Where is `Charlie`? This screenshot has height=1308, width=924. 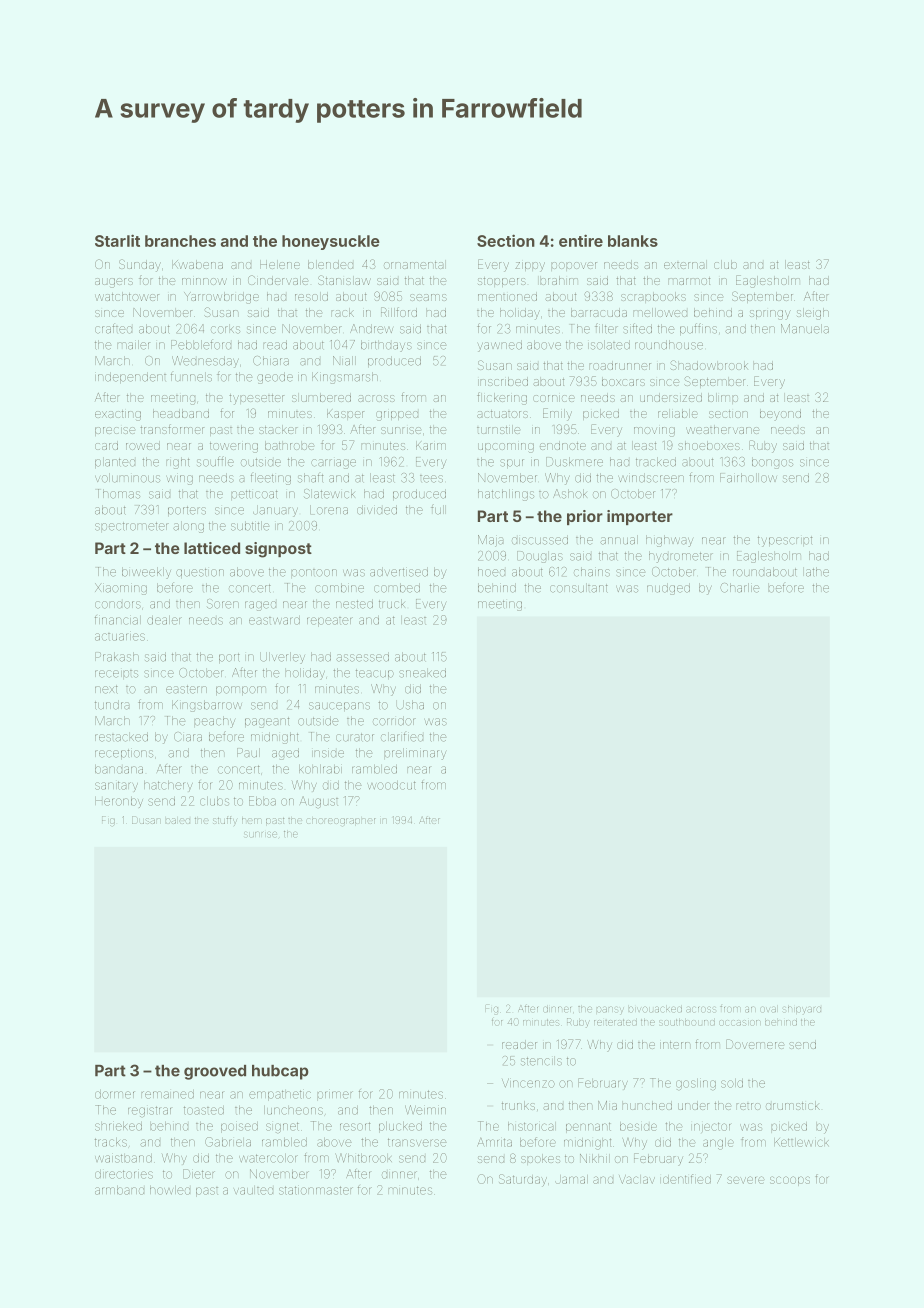 Charlie is located at coordinates (739, 588).
